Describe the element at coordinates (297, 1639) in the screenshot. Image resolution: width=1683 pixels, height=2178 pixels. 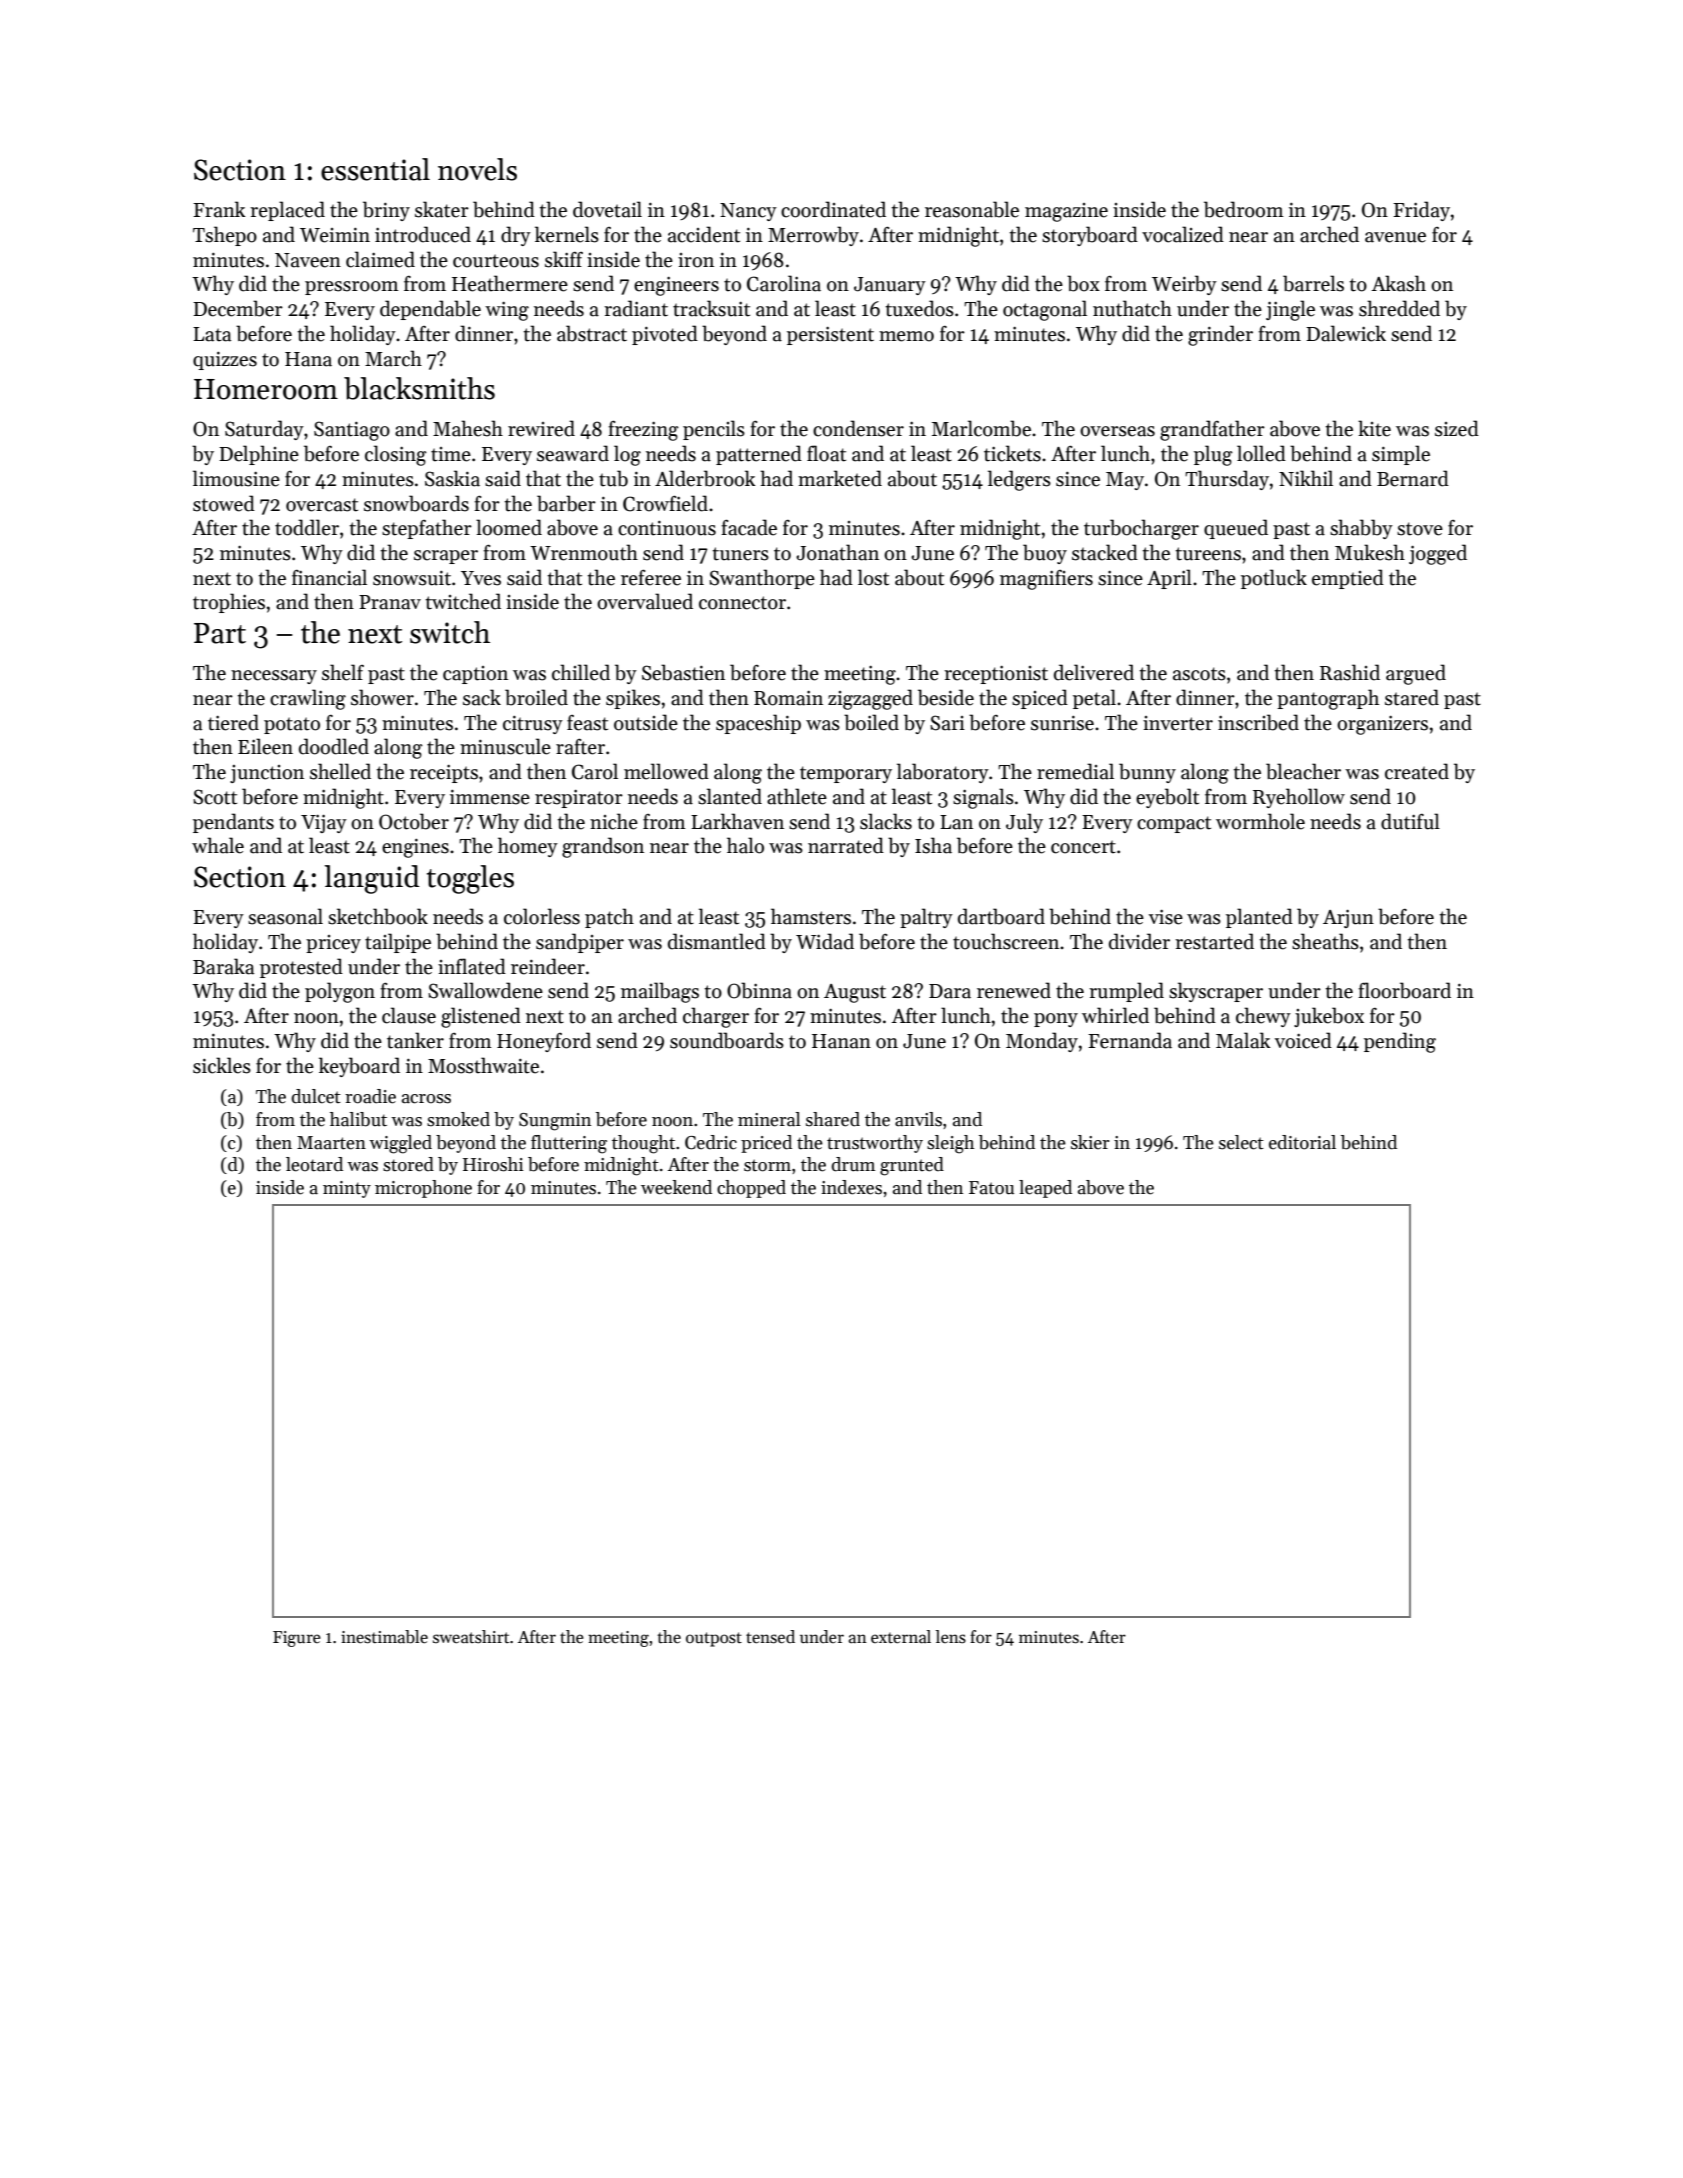
I see `Figure` at that location.
